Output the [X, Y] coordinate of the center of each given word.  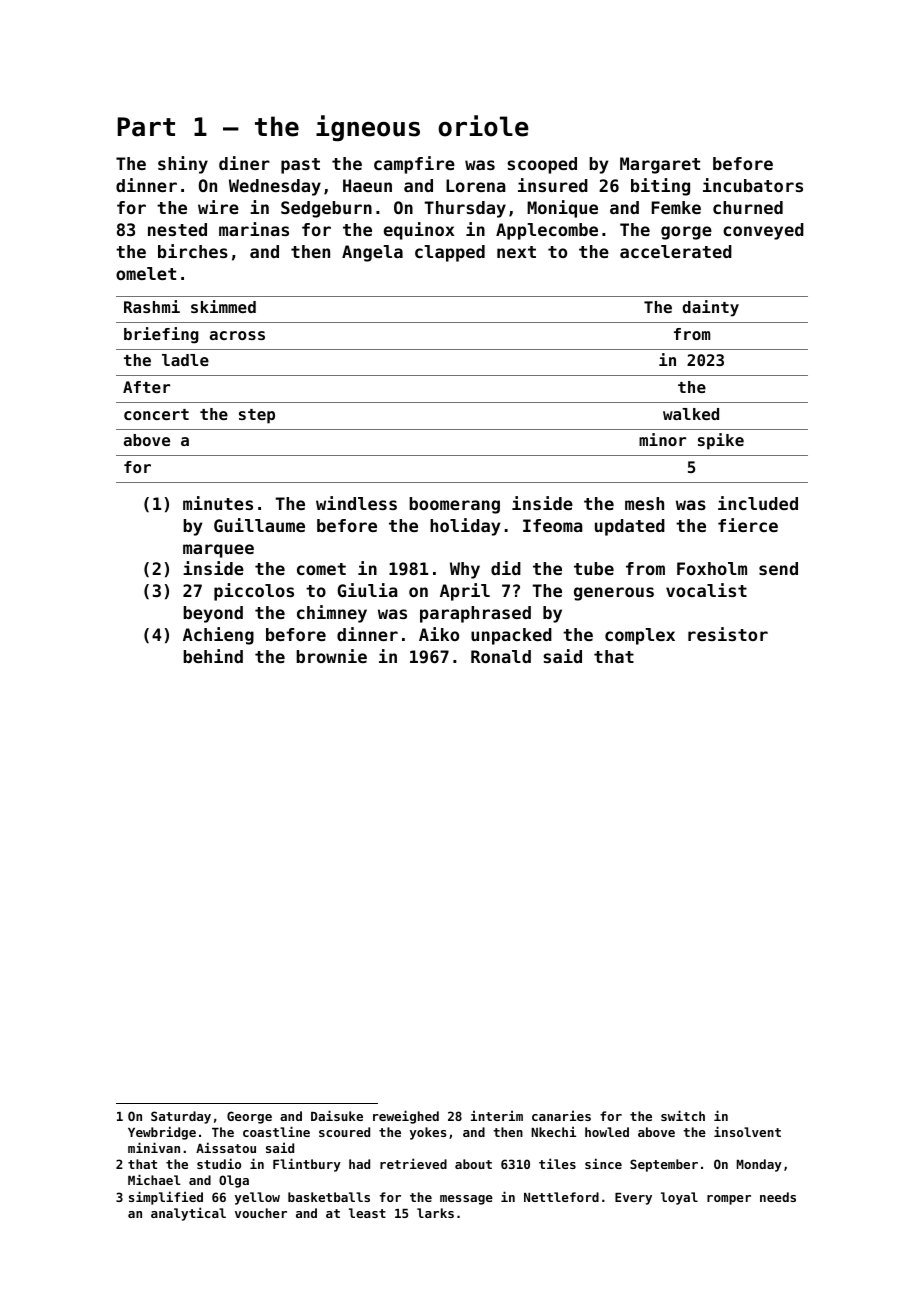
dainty [710, 308]
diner [244, 163]
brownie [331, 656]
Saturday [181, 1117]
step [257, 416]
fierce [748, 525]
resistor [728, 634]
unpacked [511, 636]
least [367, 1213]
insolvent [747, 1131]
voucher [261, 1213]
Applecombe [547, 231]
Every [633, 1199]
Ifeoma [553, 525]
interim [497, 1115]
